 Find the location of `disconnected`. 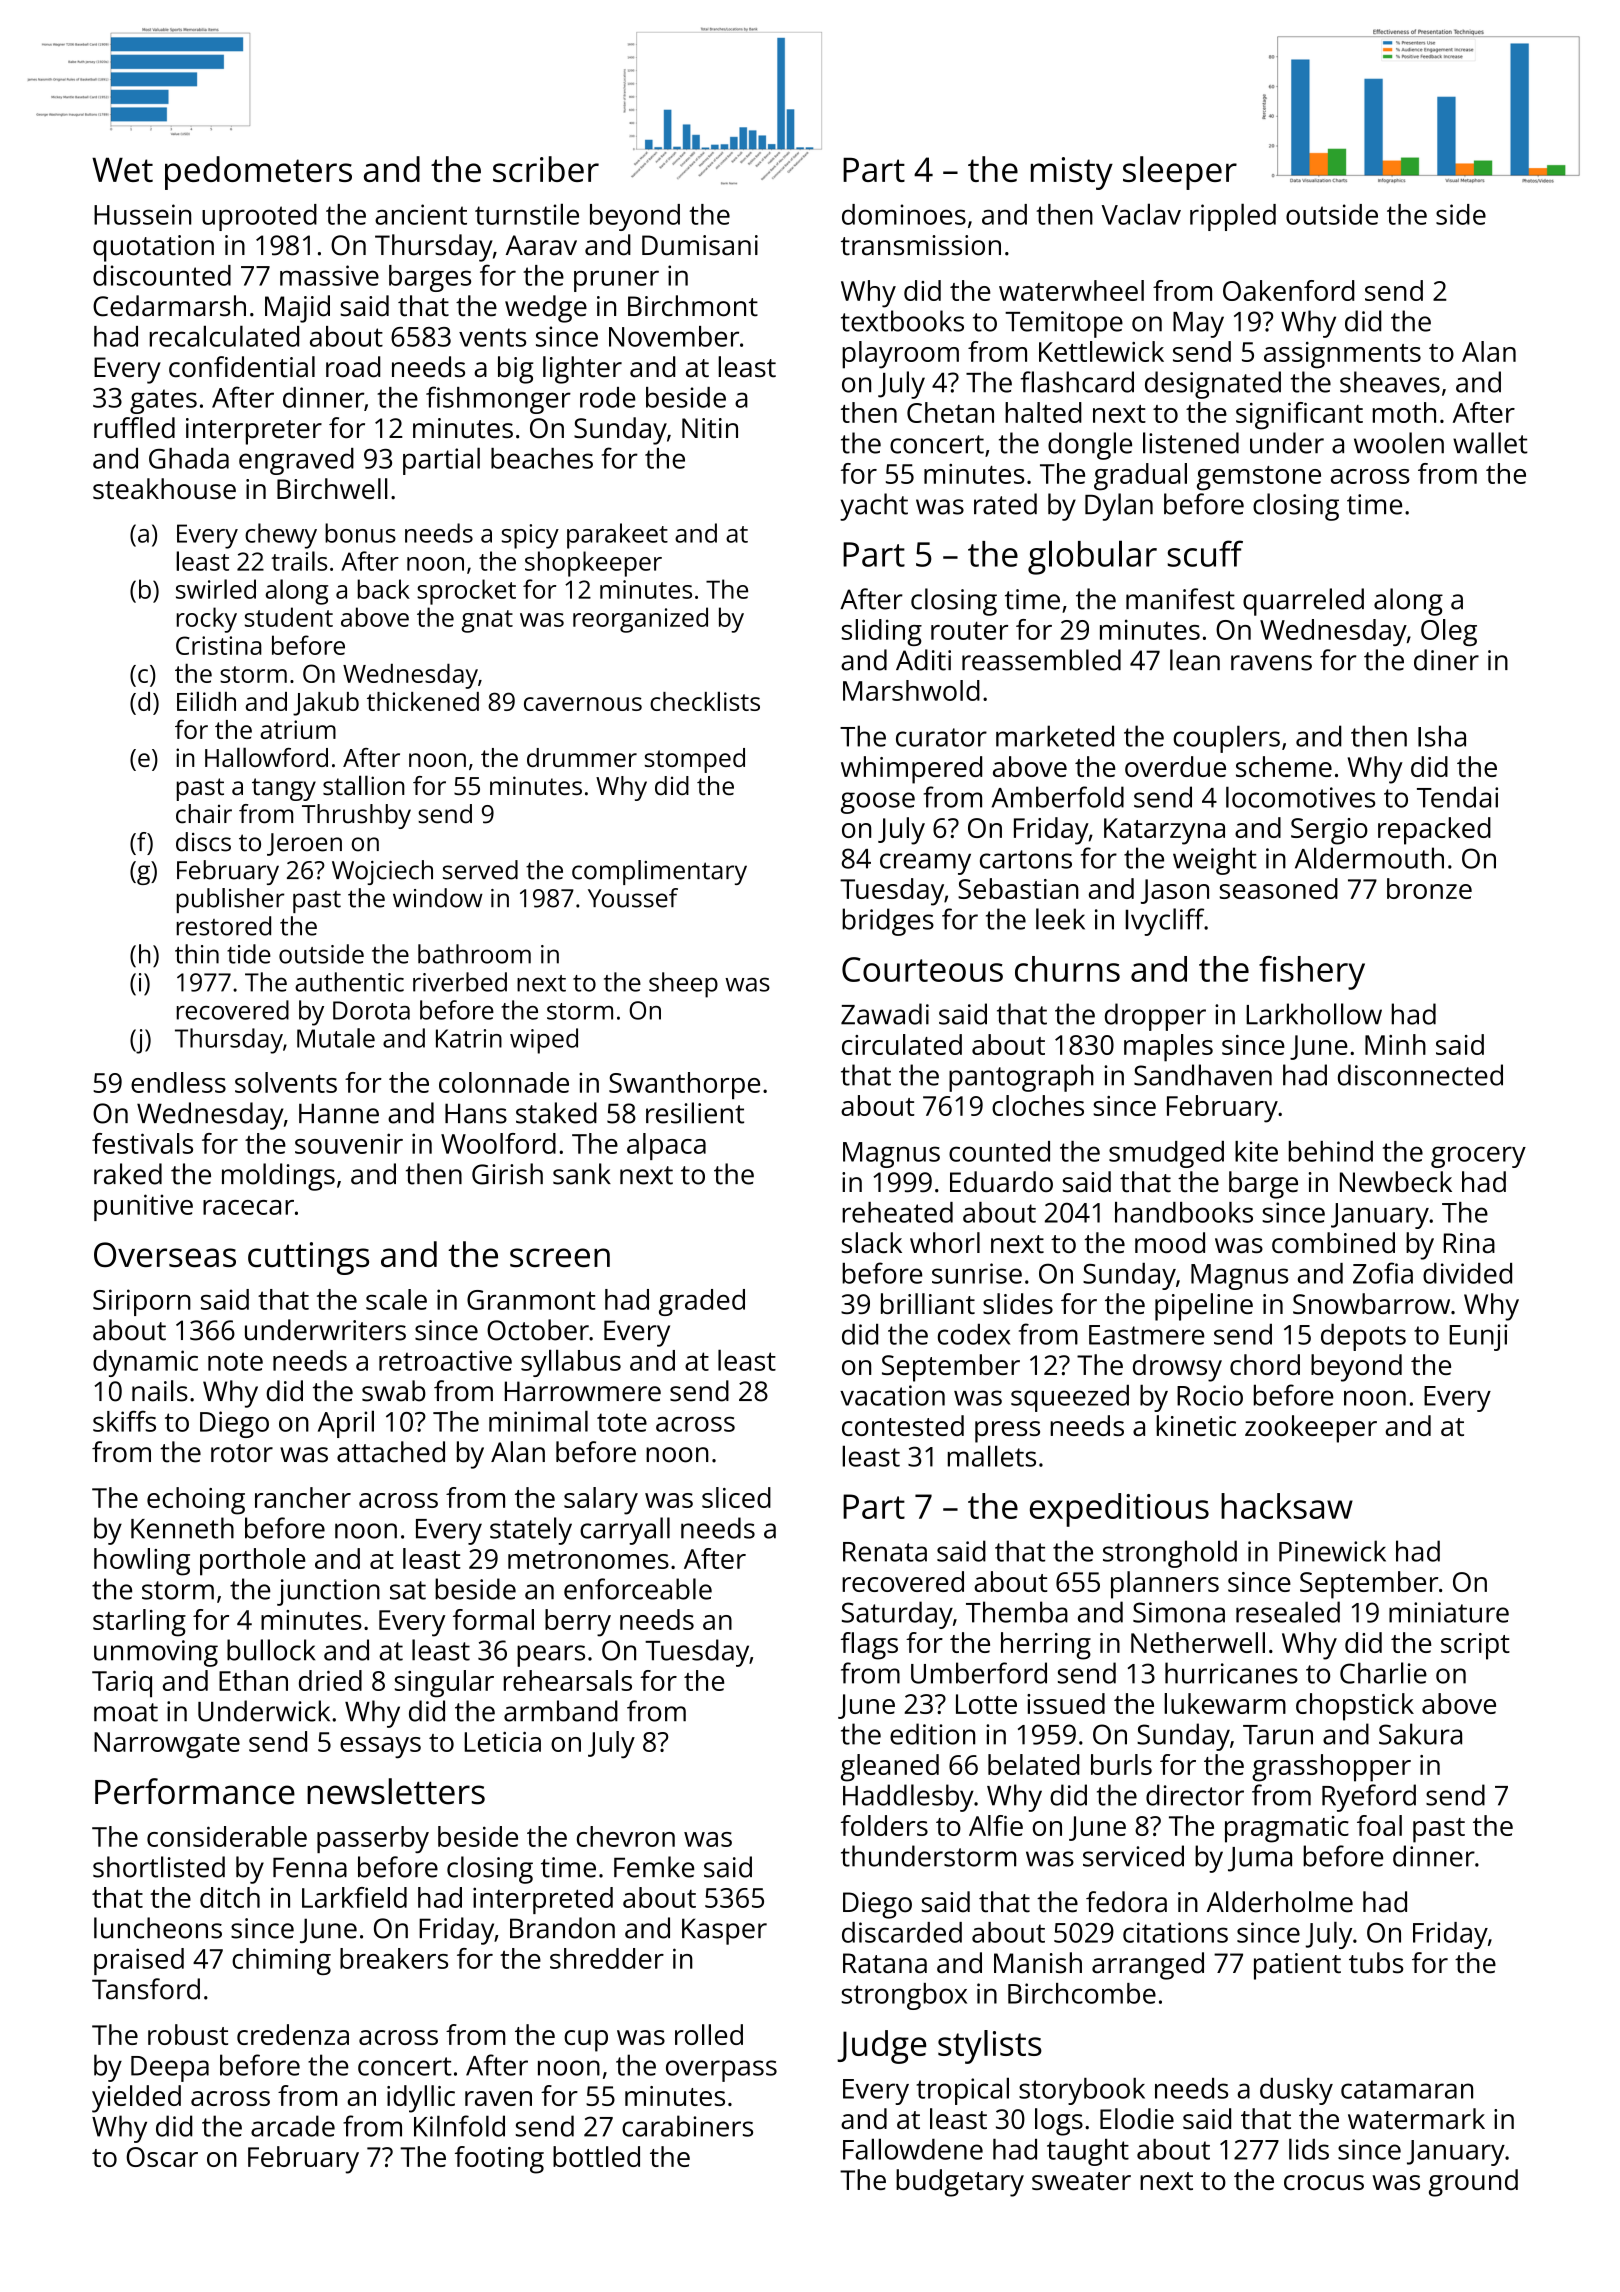

disconnected is located at coordinates (1420, 1075).
